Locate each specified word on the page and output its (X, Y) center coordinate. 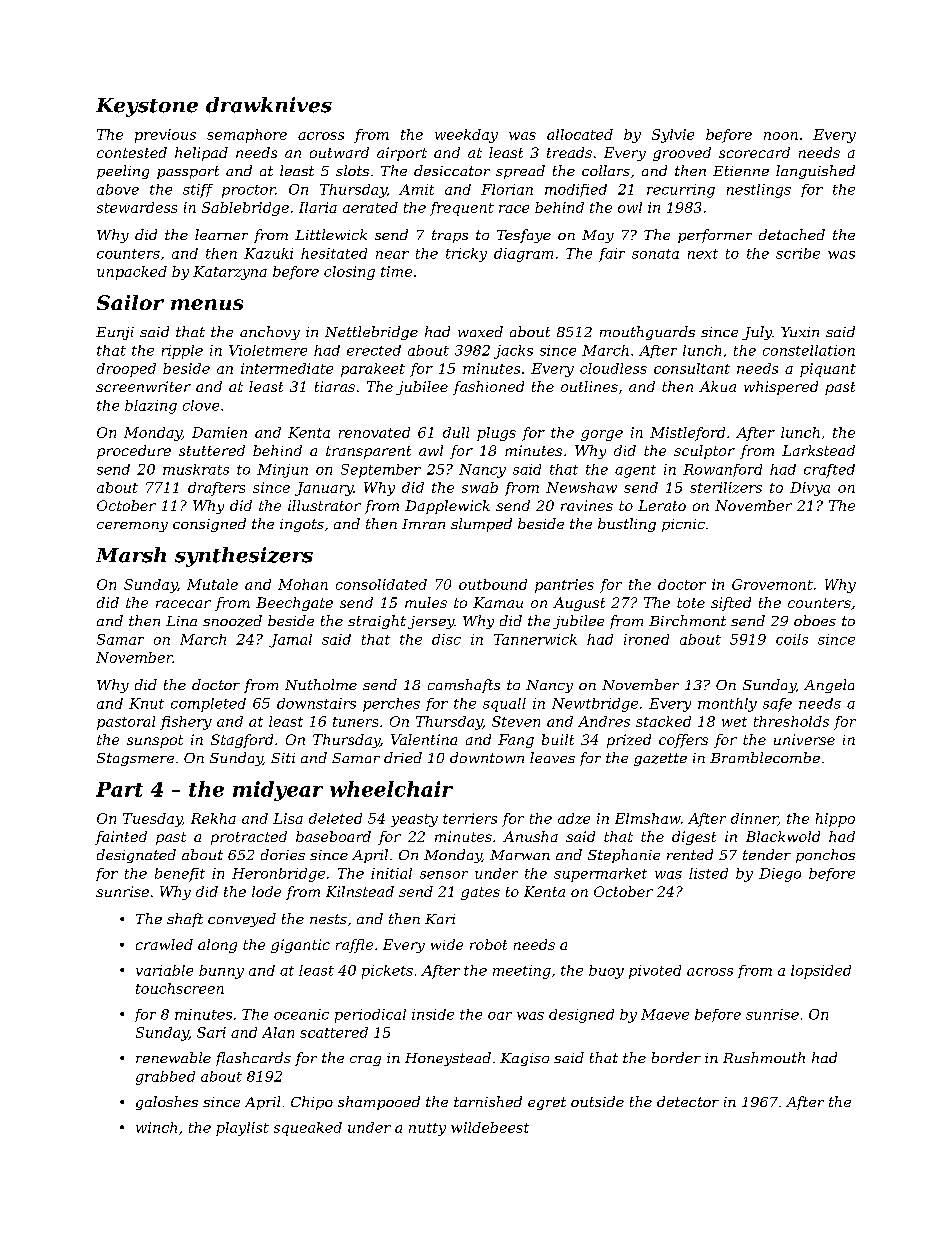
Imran (423, 524)
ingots (302, 525)
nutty (427, 1129)
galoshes (167, 1103)
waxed (480, 331)
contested (132, 152)
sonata (655, 254)
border (676, 1057)
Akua (717, 386)
